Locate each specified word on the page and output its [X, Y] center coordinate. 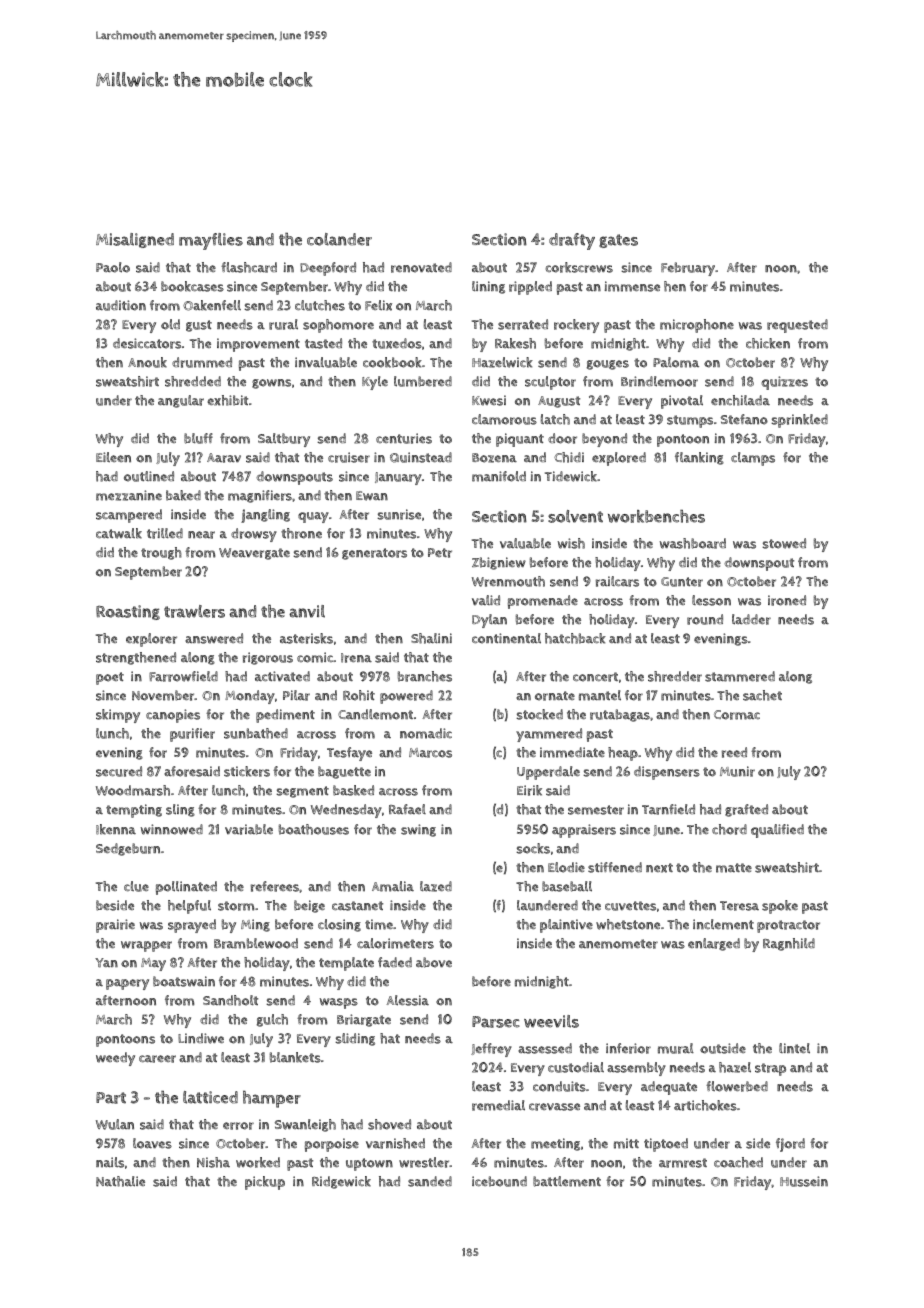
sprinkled [799, 421]
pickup [265, 1183]
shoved [389, 1124]
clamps [753, 459]
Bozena [494, 458]
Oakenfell [212, 305]
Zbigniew [499, 563]
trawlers [194, 611]
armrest [683, 1163]
